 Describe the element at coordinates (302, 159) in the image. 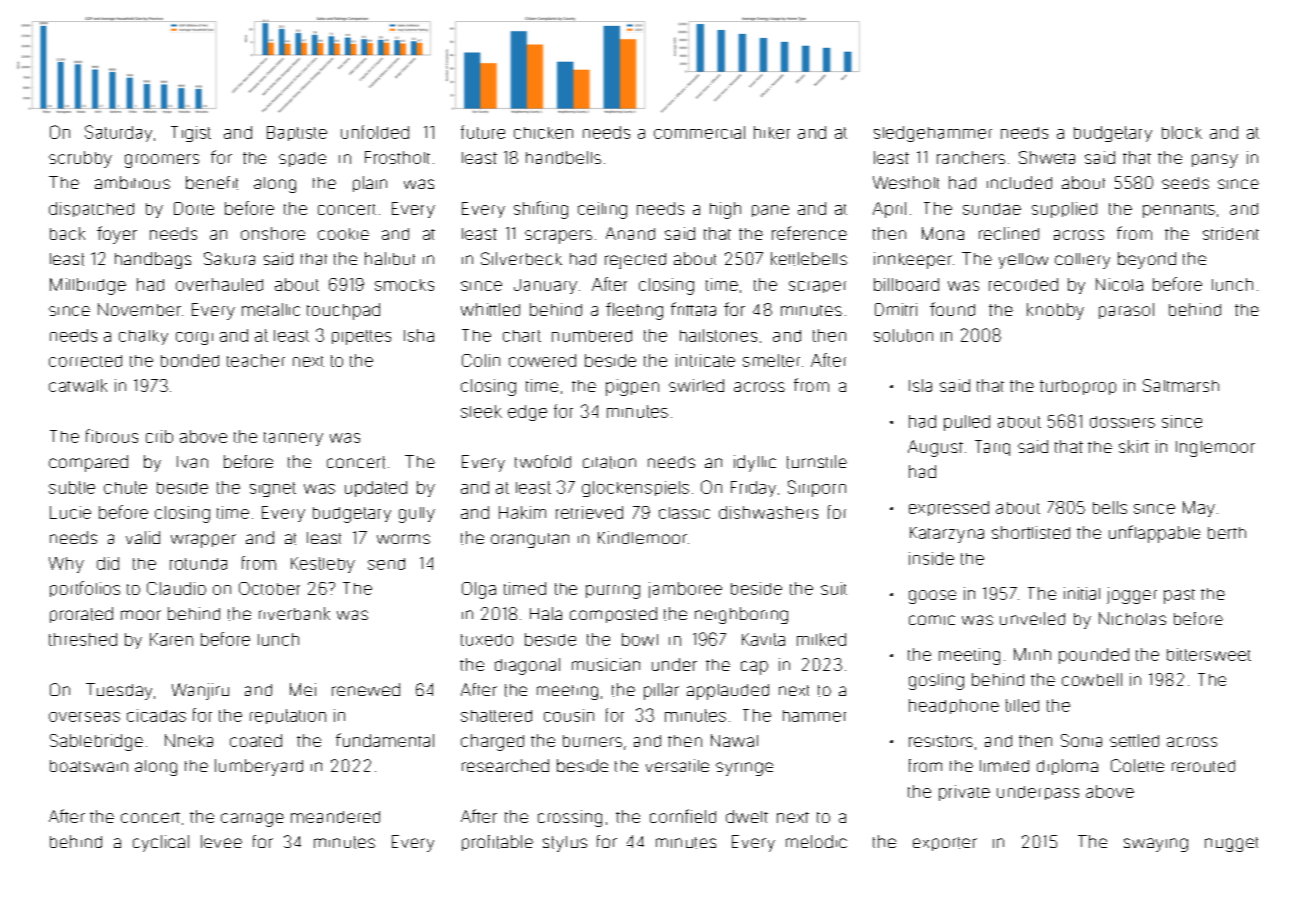

I see `spade` at that location.
